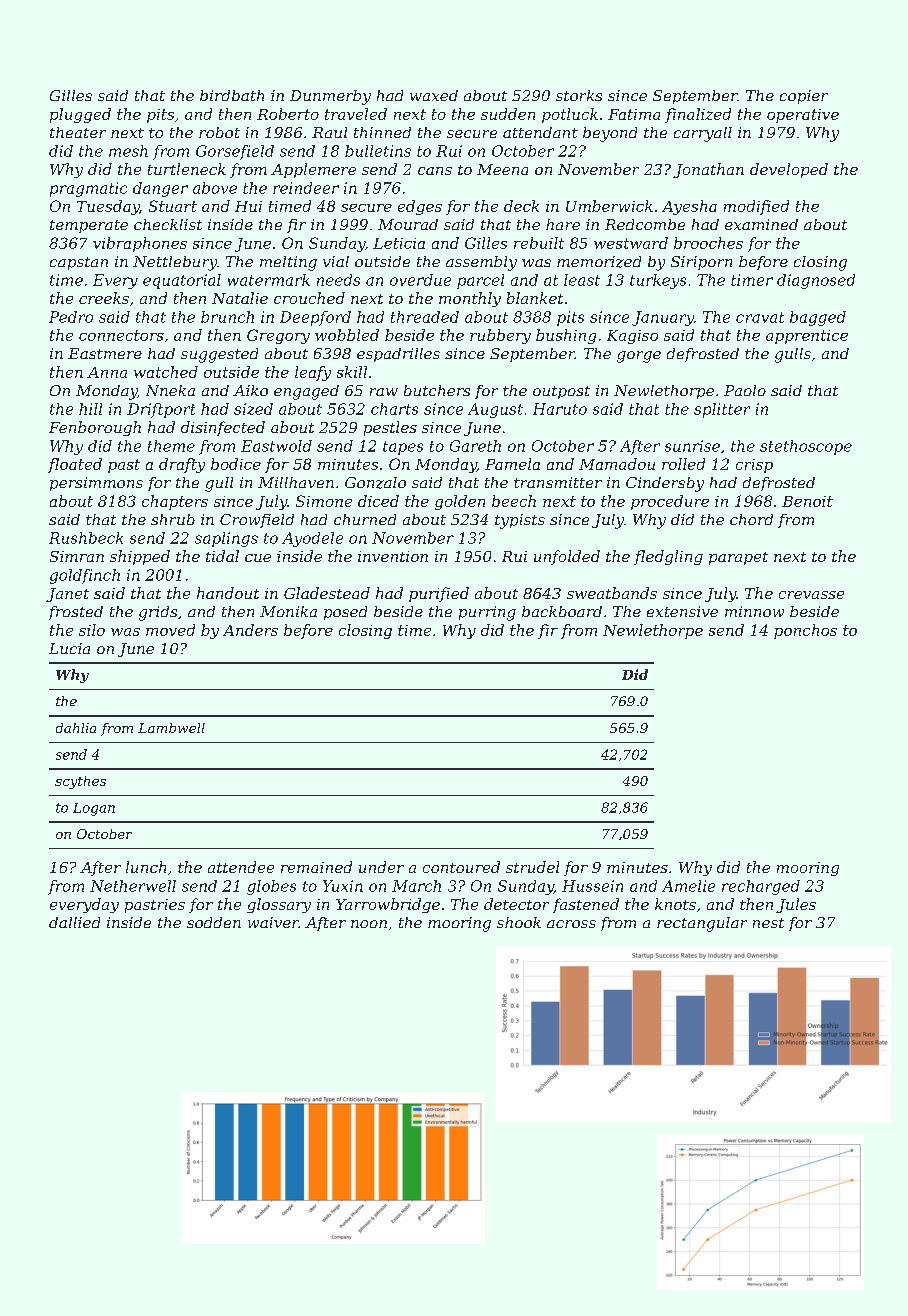  What do you see at coordinates (369, 924) in the document?
I see `noon` at bounding box center [369, 924].
